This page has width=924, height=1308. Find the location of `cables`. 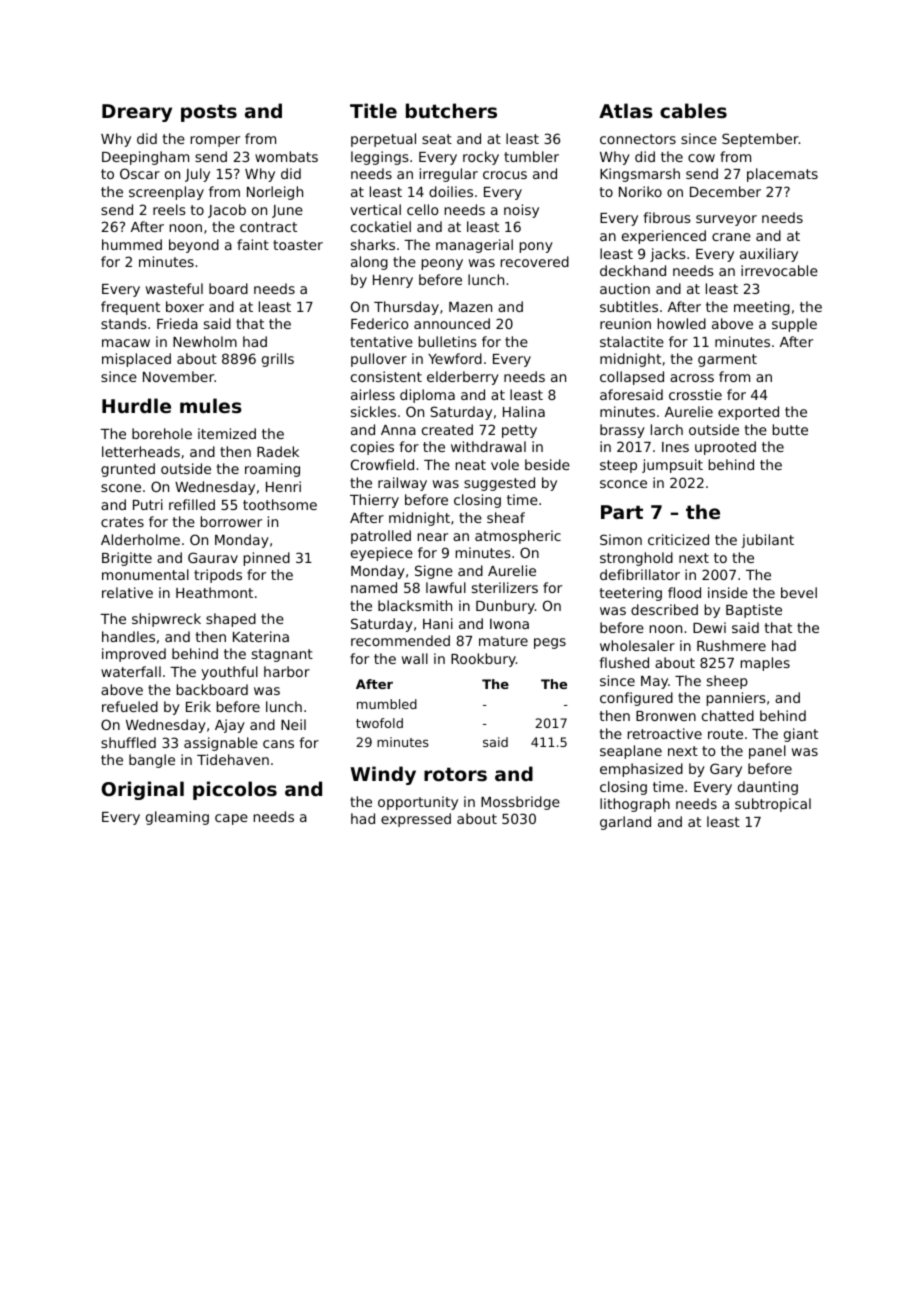

cables is located at coordinates (693, 110).
